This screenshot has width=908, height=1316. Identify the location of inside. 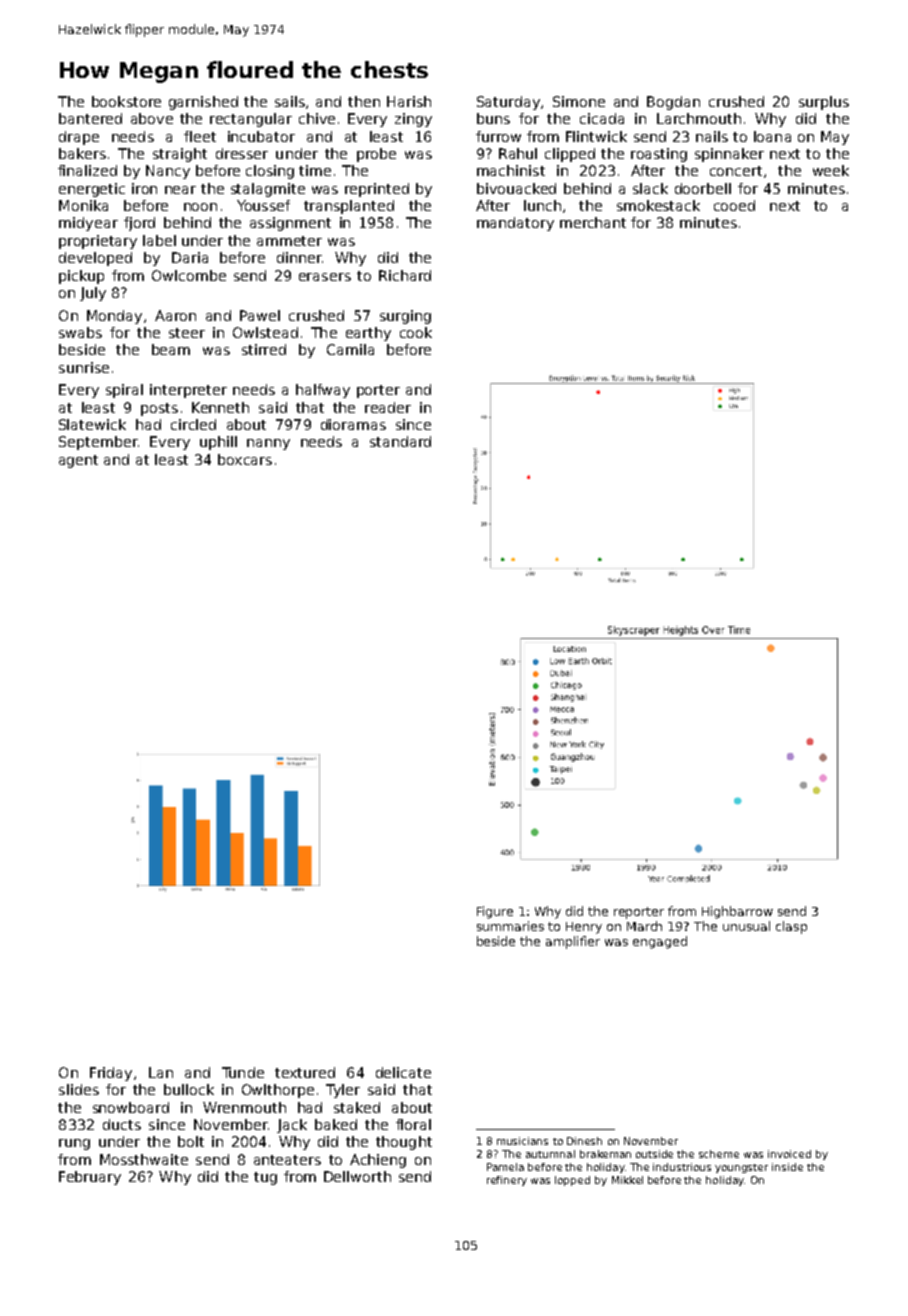
(787, 1167).
